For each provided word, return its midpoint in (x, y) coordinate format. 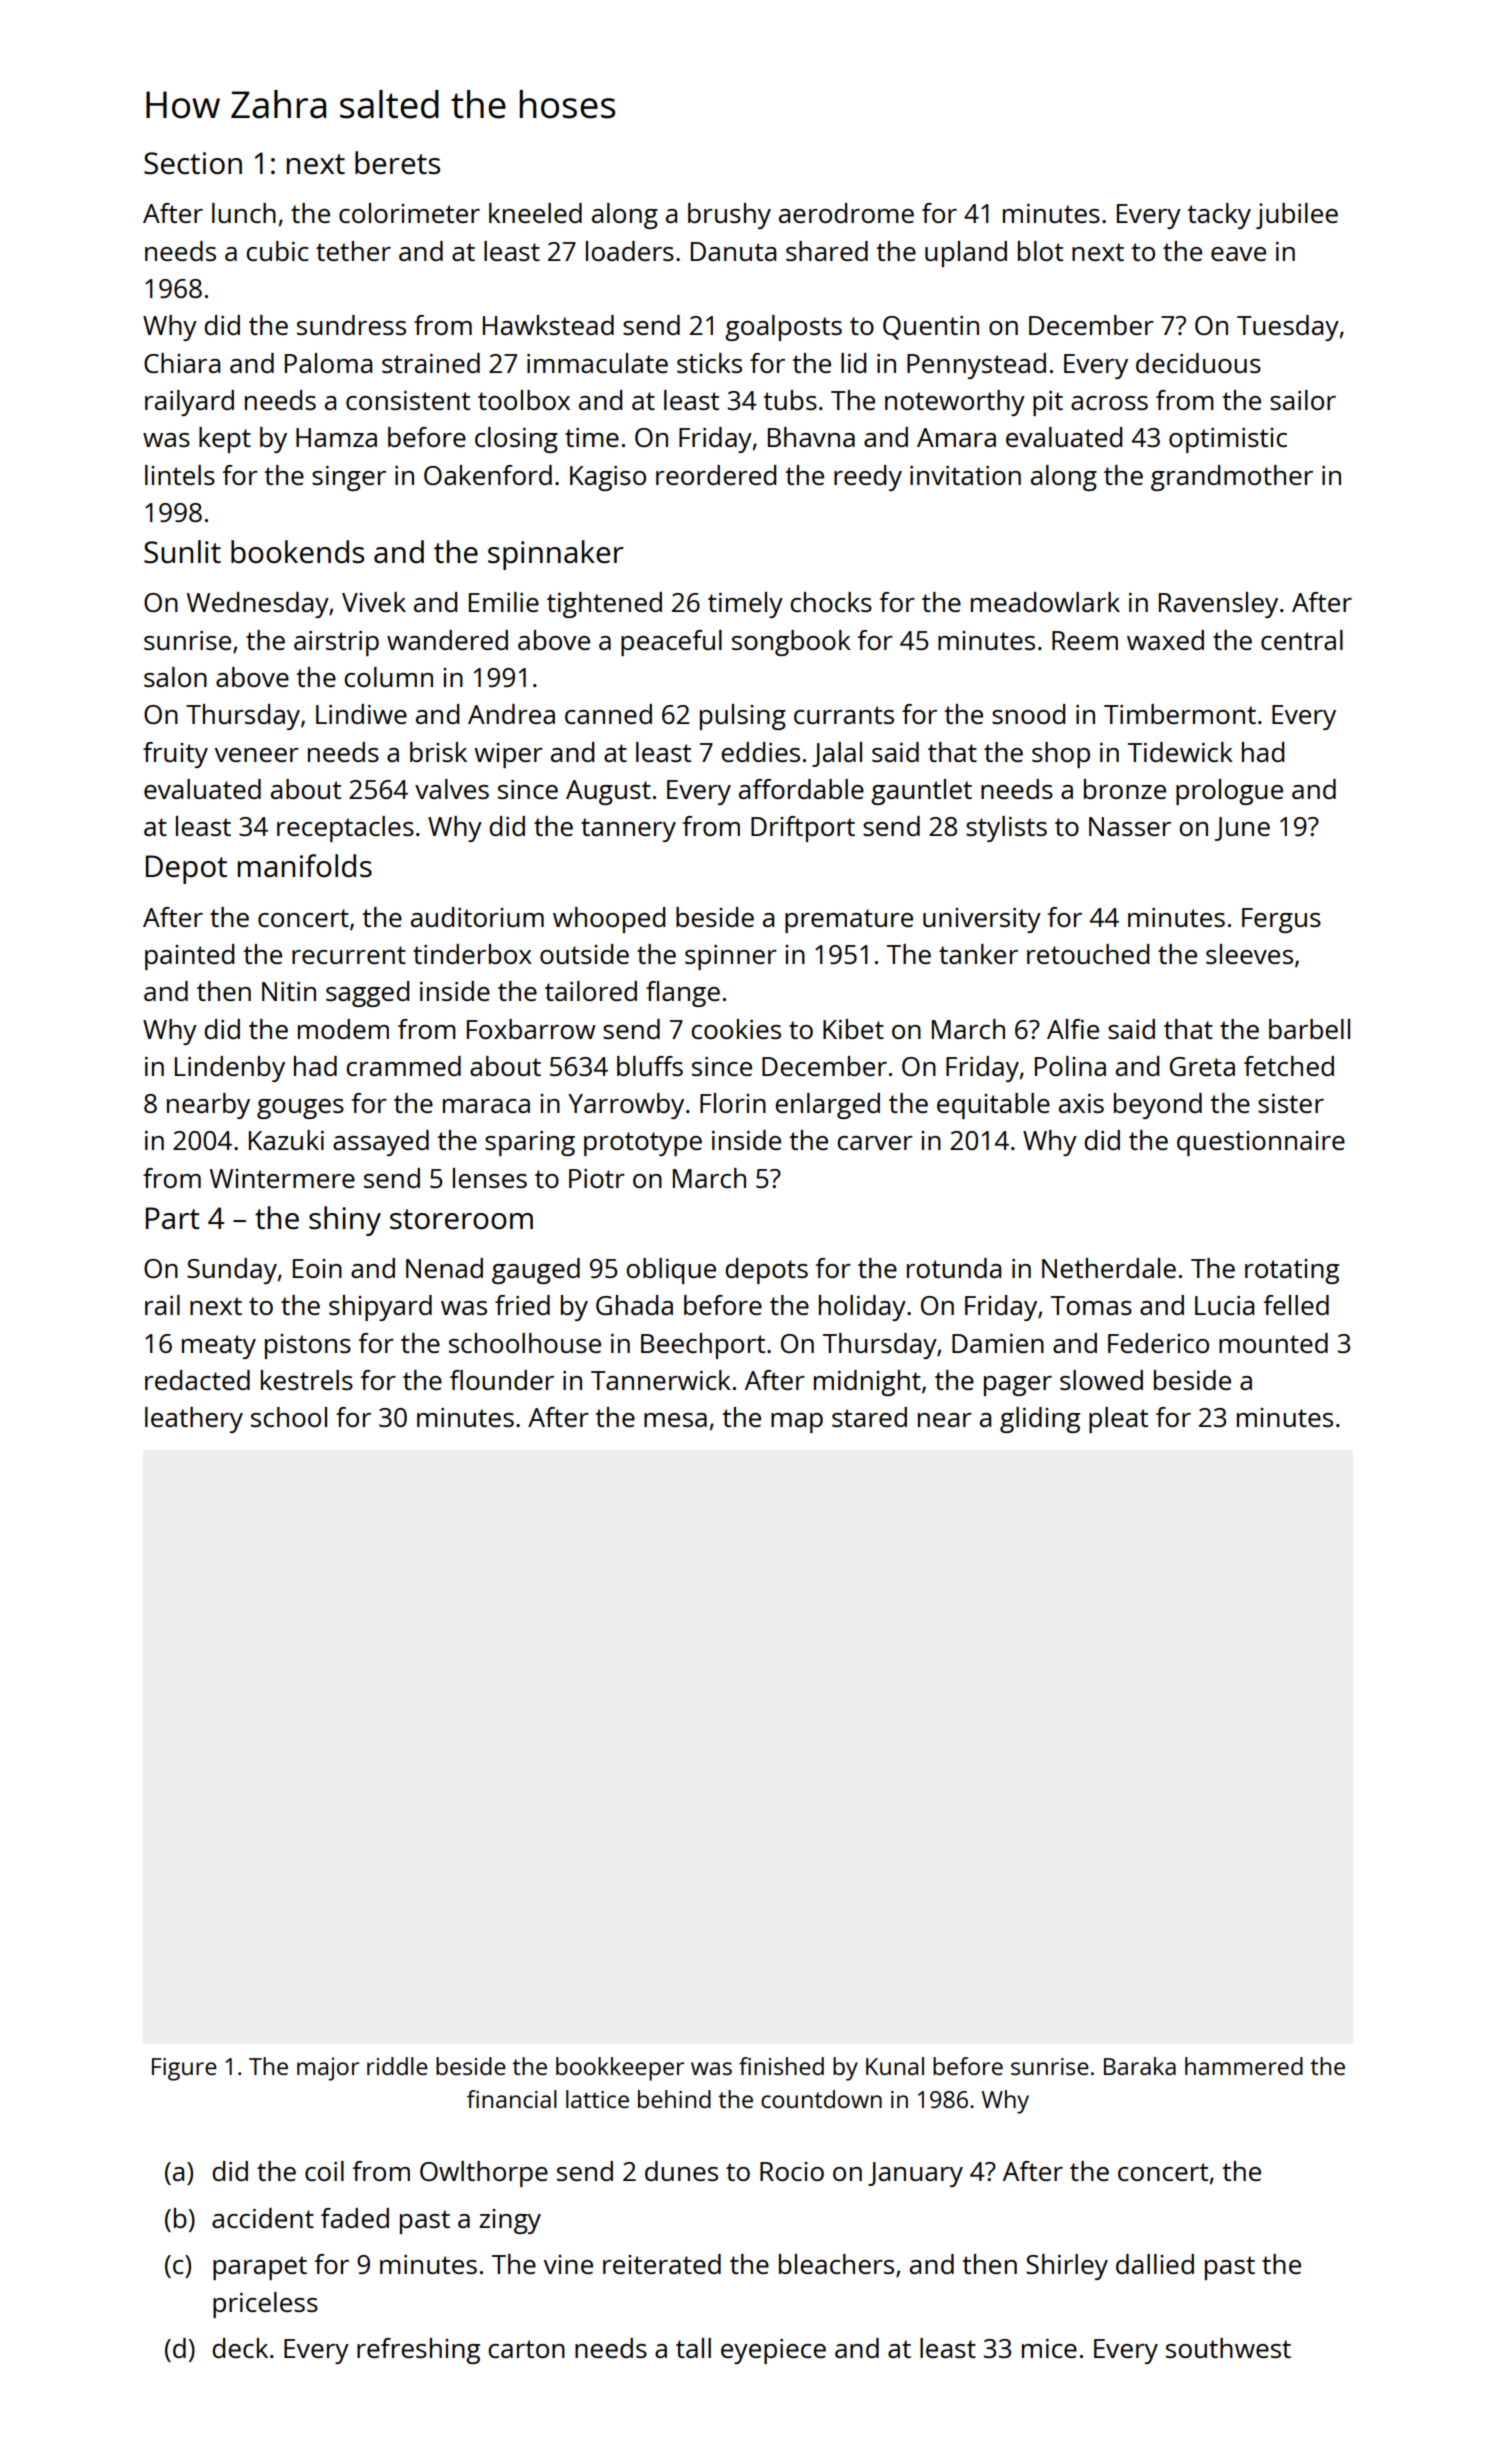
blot (1040, 251)
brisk (438, 752)
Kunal (895, 2066)
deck (240, 2348)
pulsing (743, 717)
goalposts (783, 328)
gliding (1040, 1420)
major (328, 2069)
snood (1028, 714)
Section (193, 163)
